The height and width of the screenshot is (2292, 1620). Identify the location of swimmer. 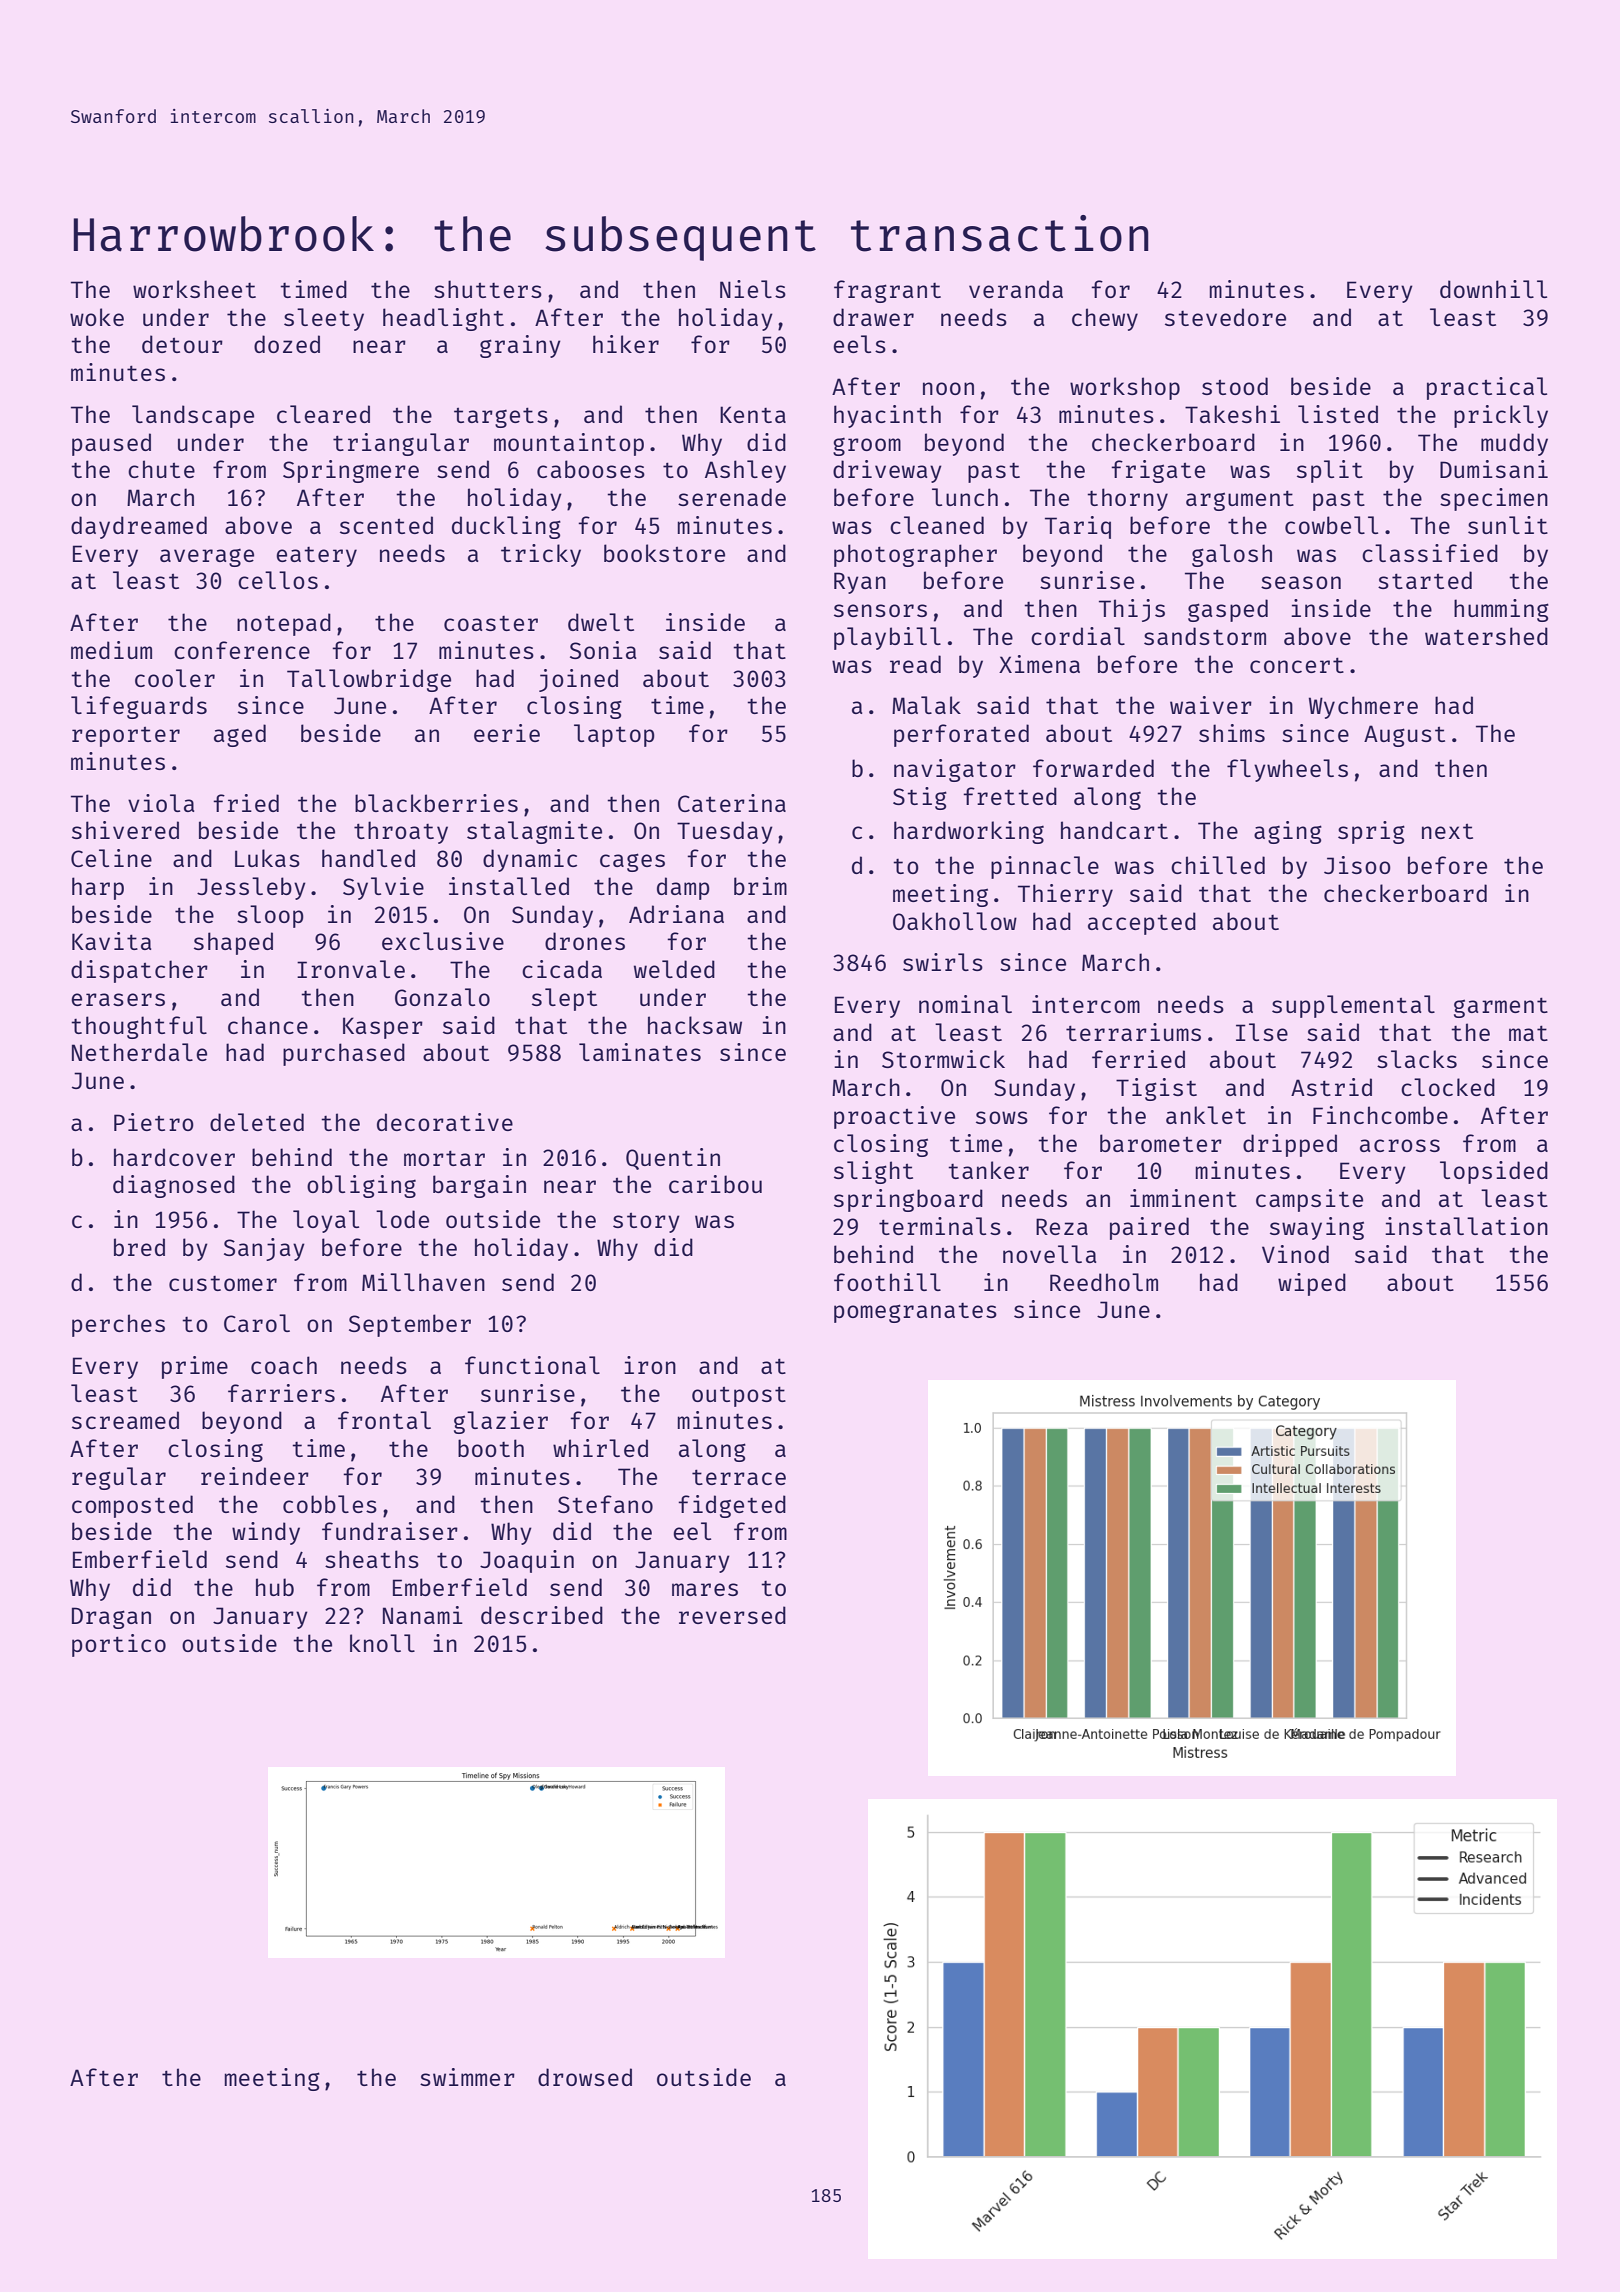
(467, 2077).
